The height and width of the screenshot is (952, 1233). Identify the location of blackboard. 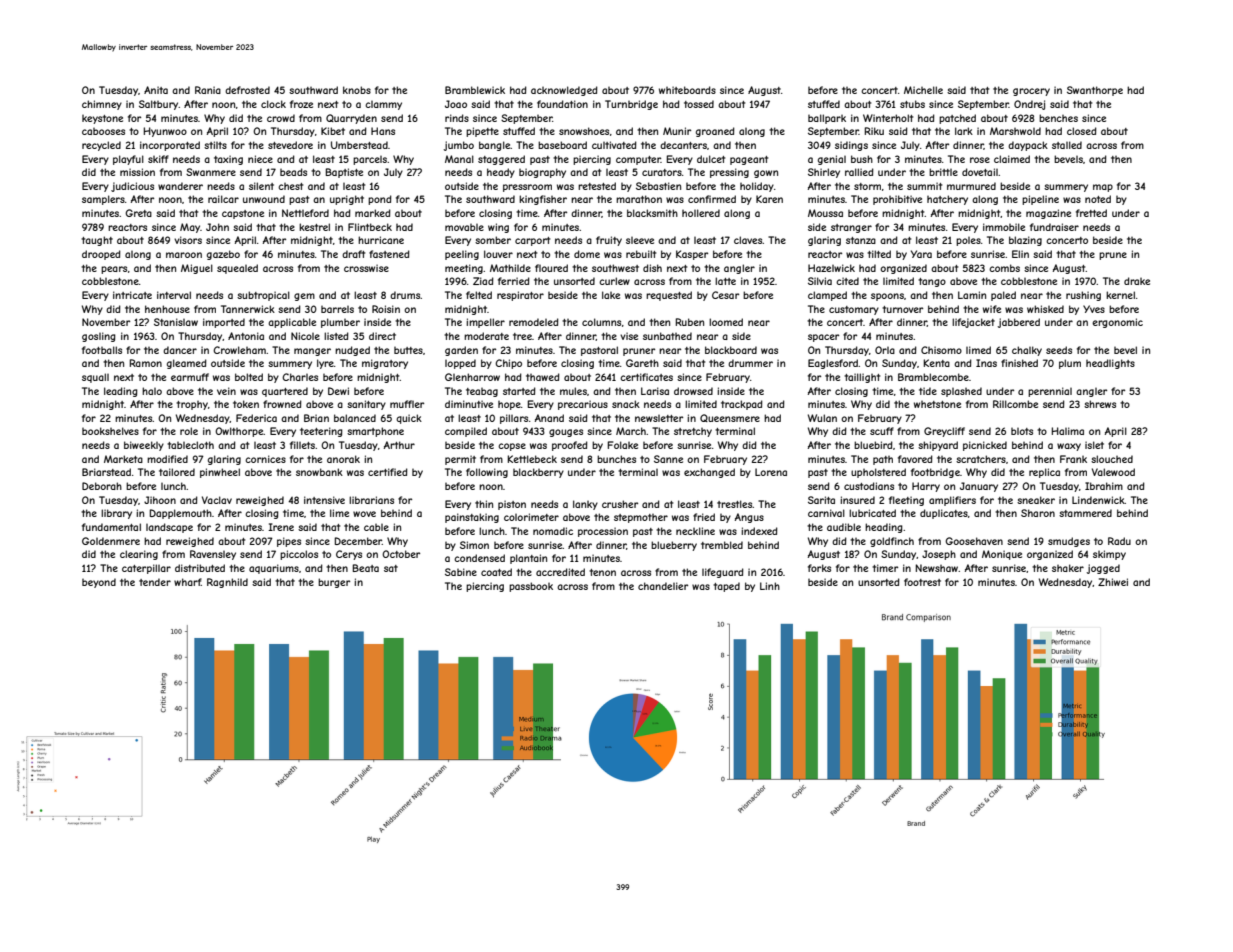
(731, 350).
